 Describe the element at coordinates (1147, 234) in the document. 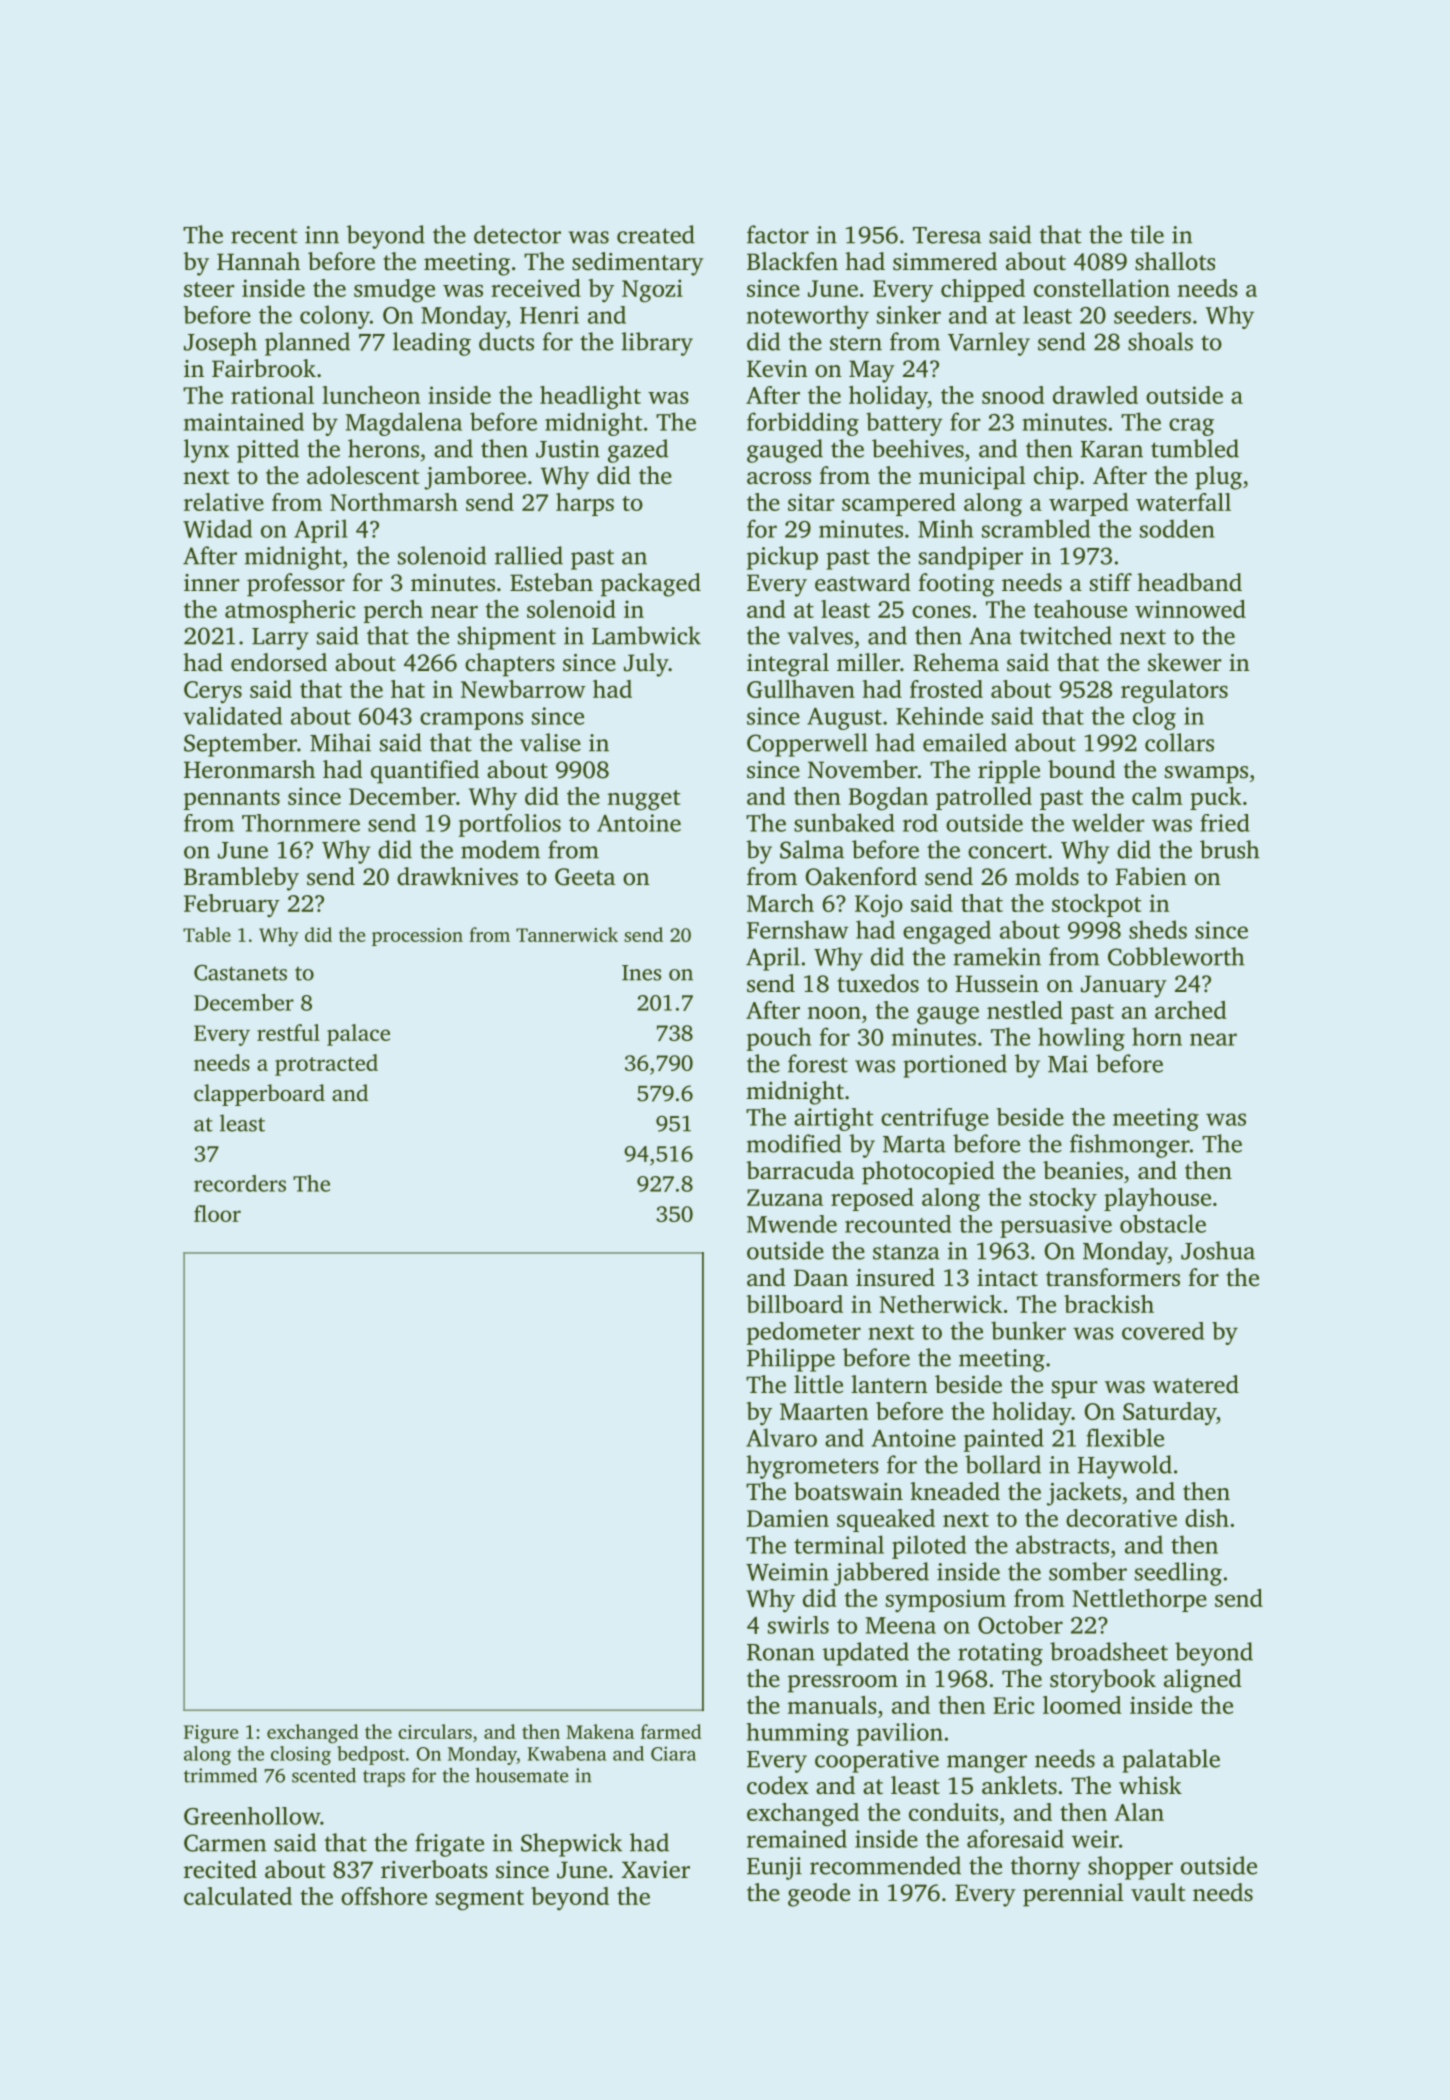

I see `tile` at that location.
